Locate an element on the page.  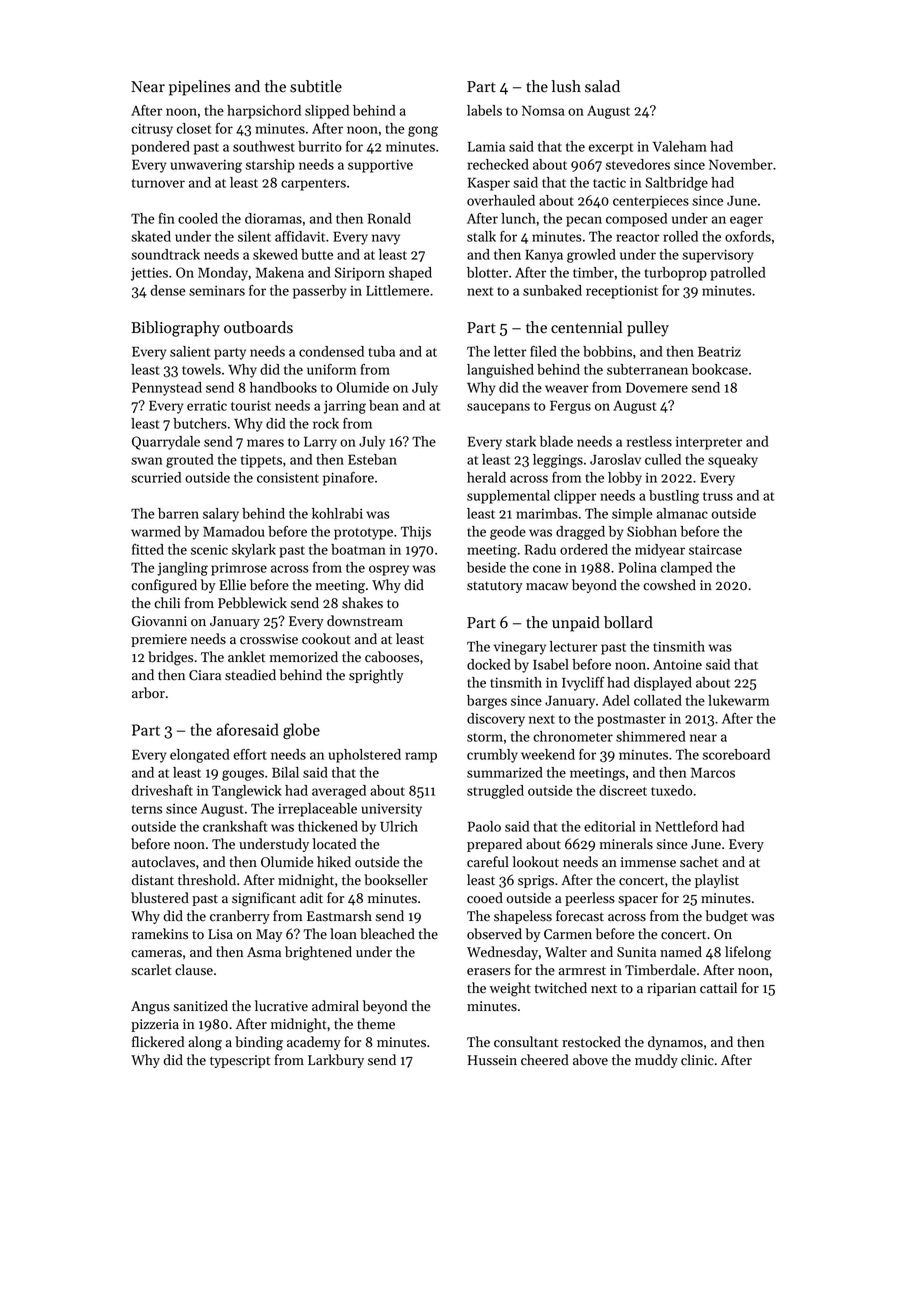
upholstered is located at coordinates (365, 756).
